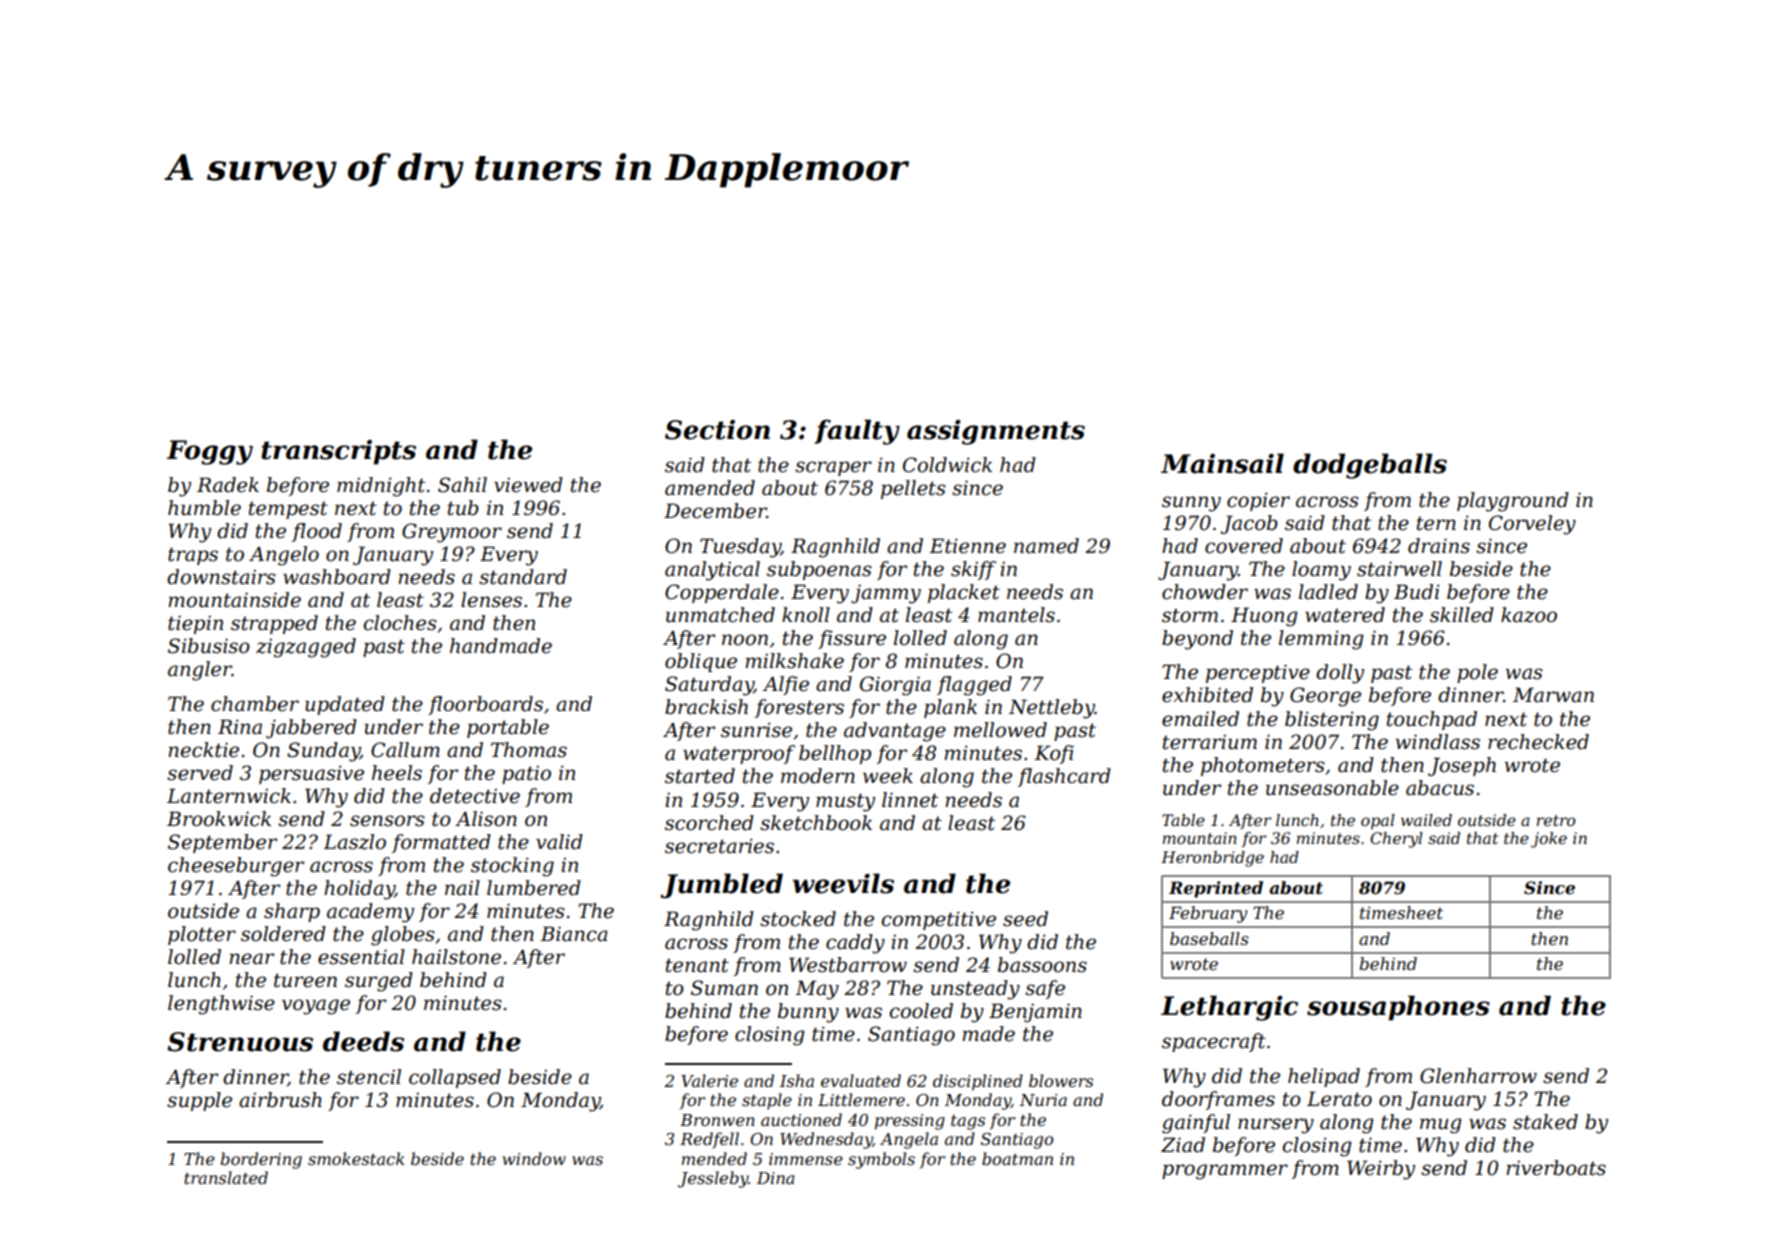 Image resolution: width=1778 pixels, height=1257 pixels. What do you see at coordinates (1417, 592) in the page?
I see `Budi` at bounding box center [1417, 592].
